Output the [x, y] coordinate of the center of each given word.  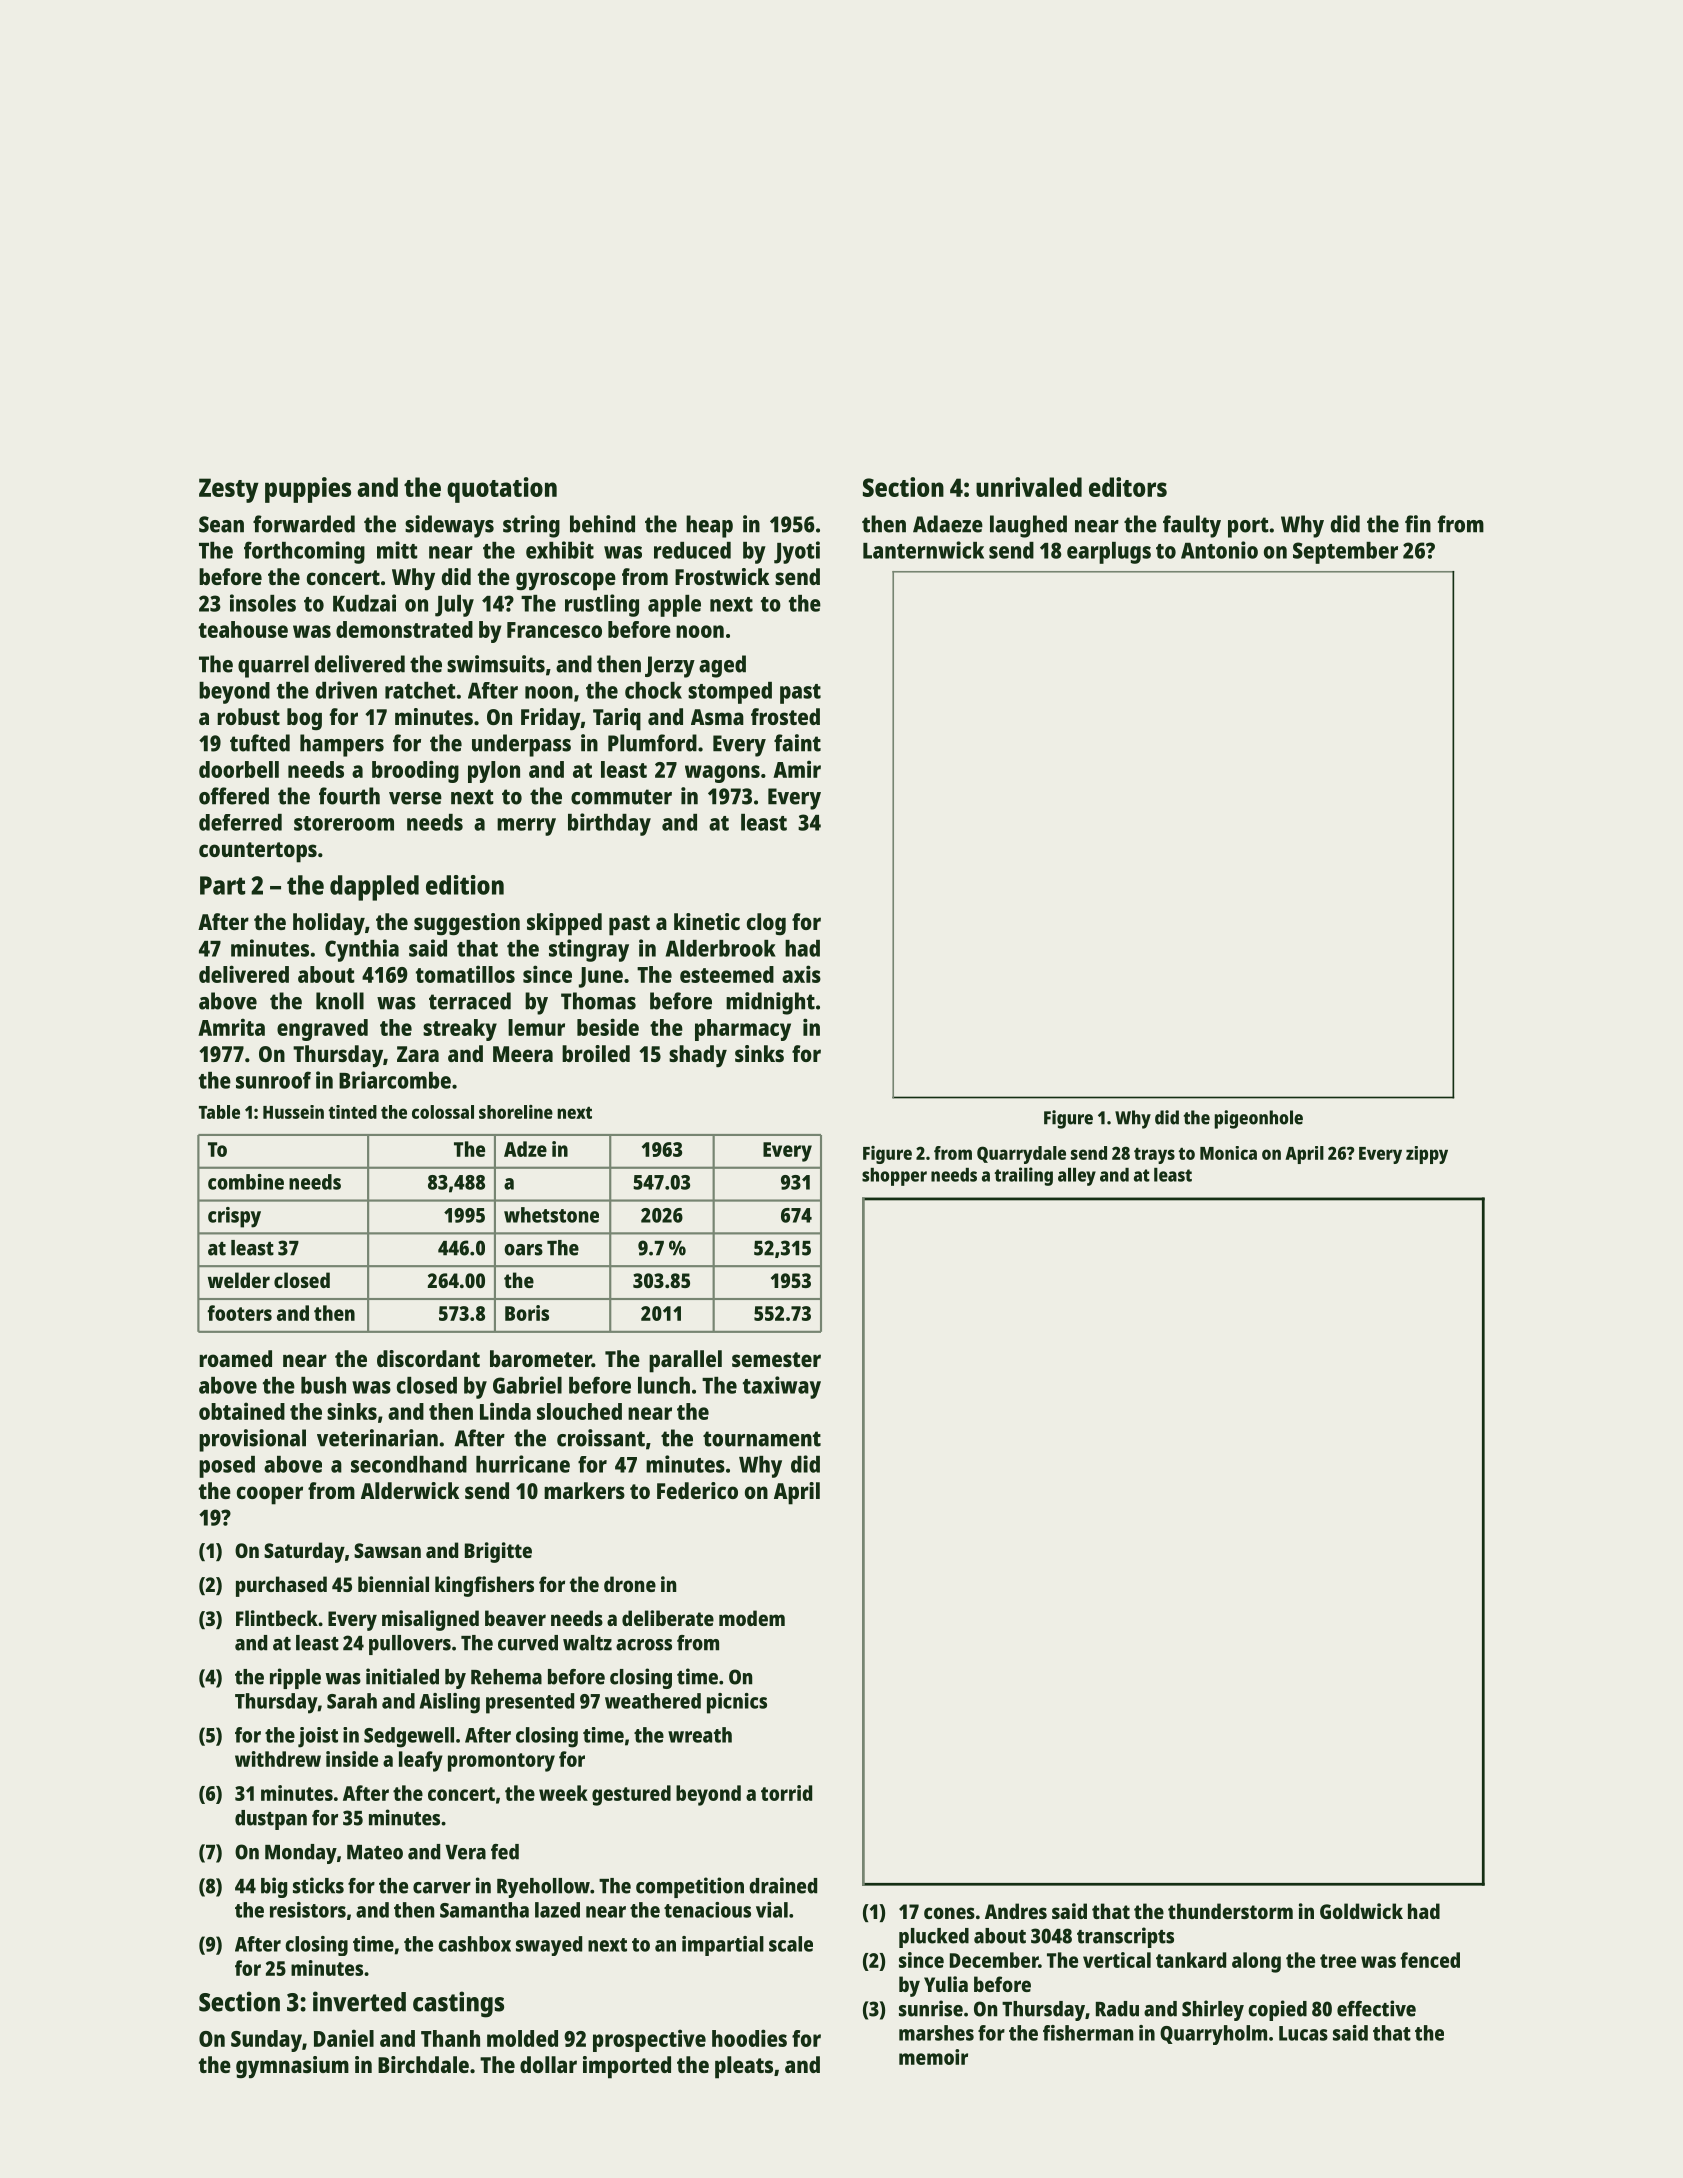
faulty [1192, 526]
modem [752, 1618]
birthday [609, 824]
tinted [352, 1112]
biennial [393, 1584]
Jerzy [670, 667]
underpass [521, 745]
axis [801, 974]
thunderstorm [1230, 1911]
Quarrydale [1021, 1155]
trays [1154, 1156]
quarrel [273, 666]
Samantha [484, 1910]
